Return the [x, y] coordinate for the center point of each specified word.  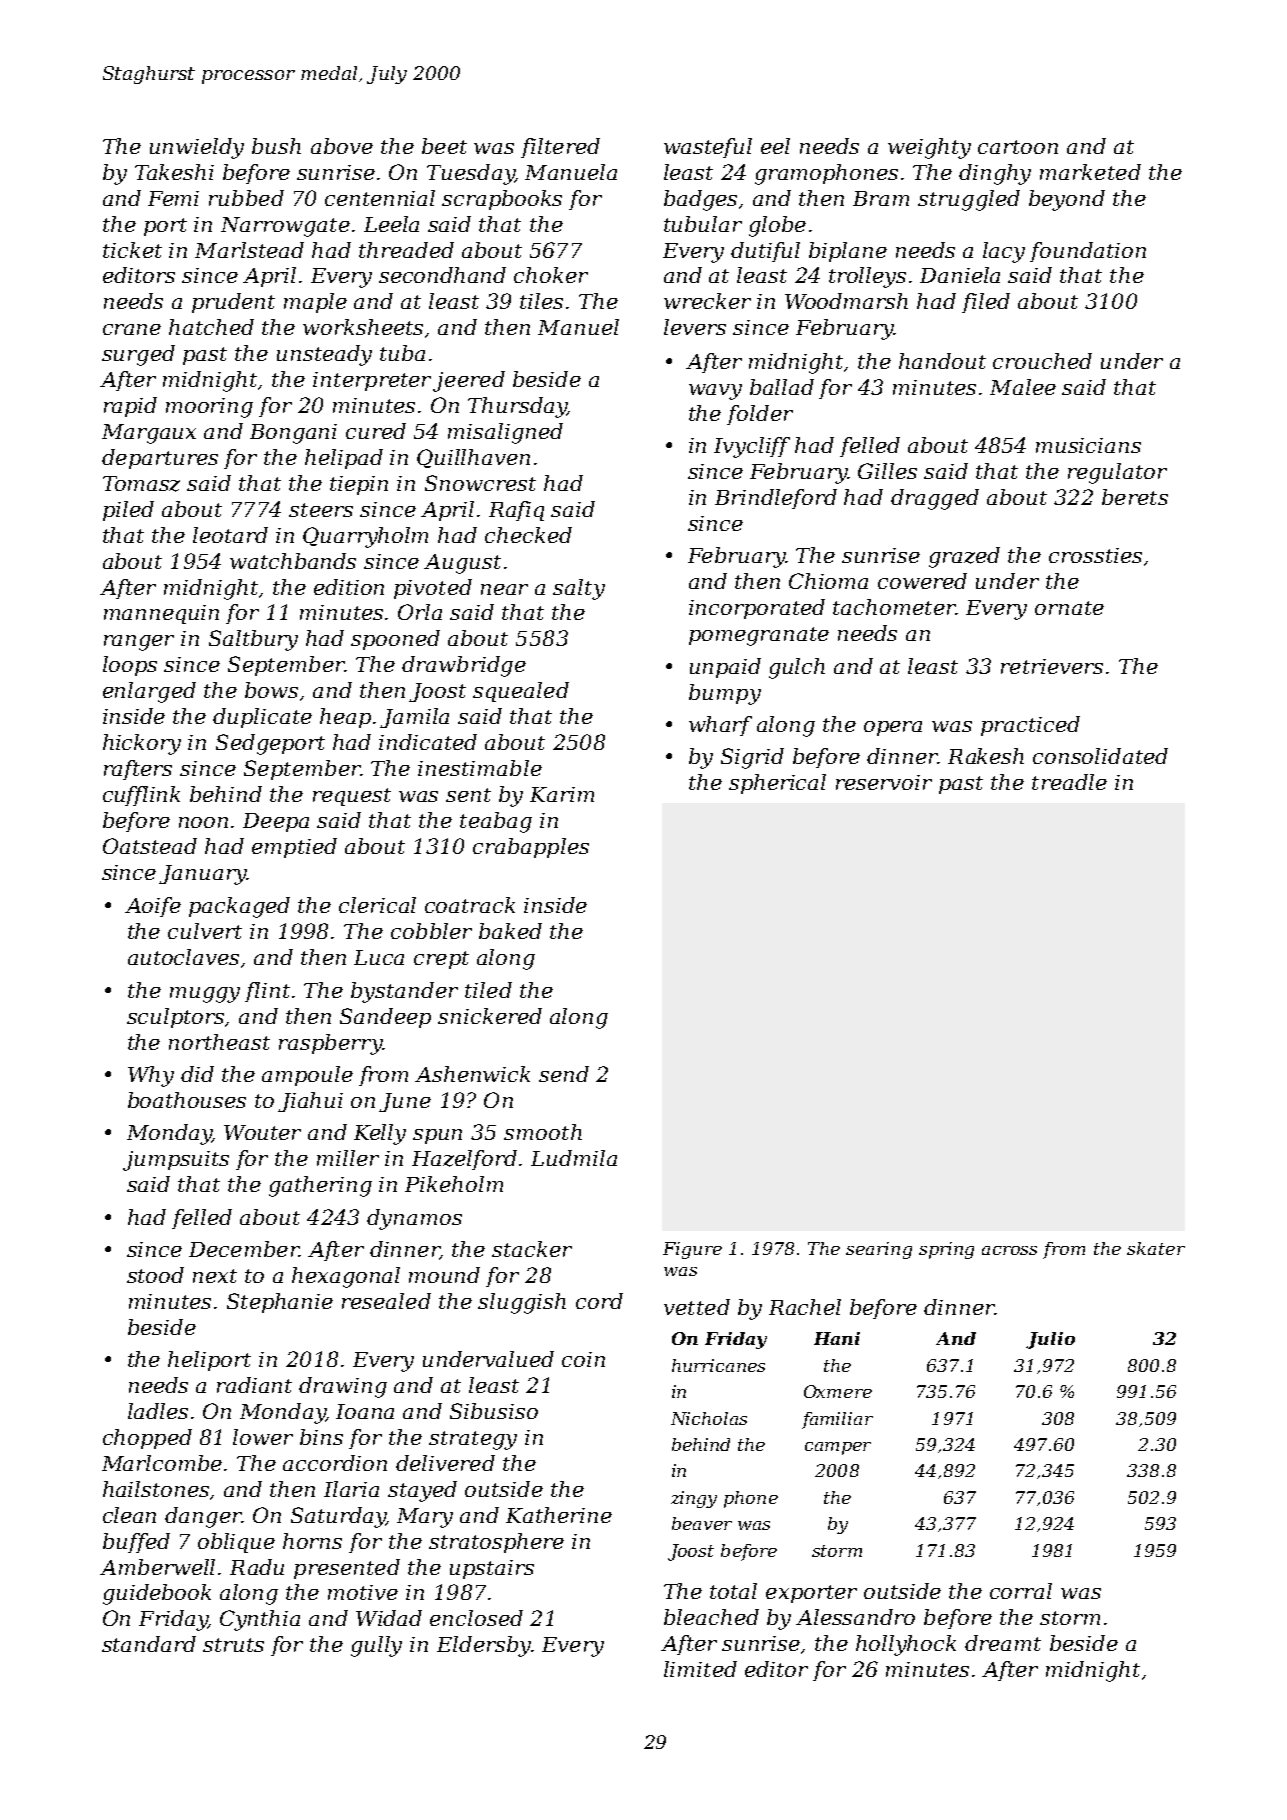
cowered [922, 581]
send [564, 1074]
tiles [541, 301]
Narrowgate [285, 227]
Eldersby [484, 1646]
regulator [1117, 473]
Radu [257, 1567]
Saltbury [253, 640]
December [244, 1249]
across [1009, 1250]
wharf [720, 726]
